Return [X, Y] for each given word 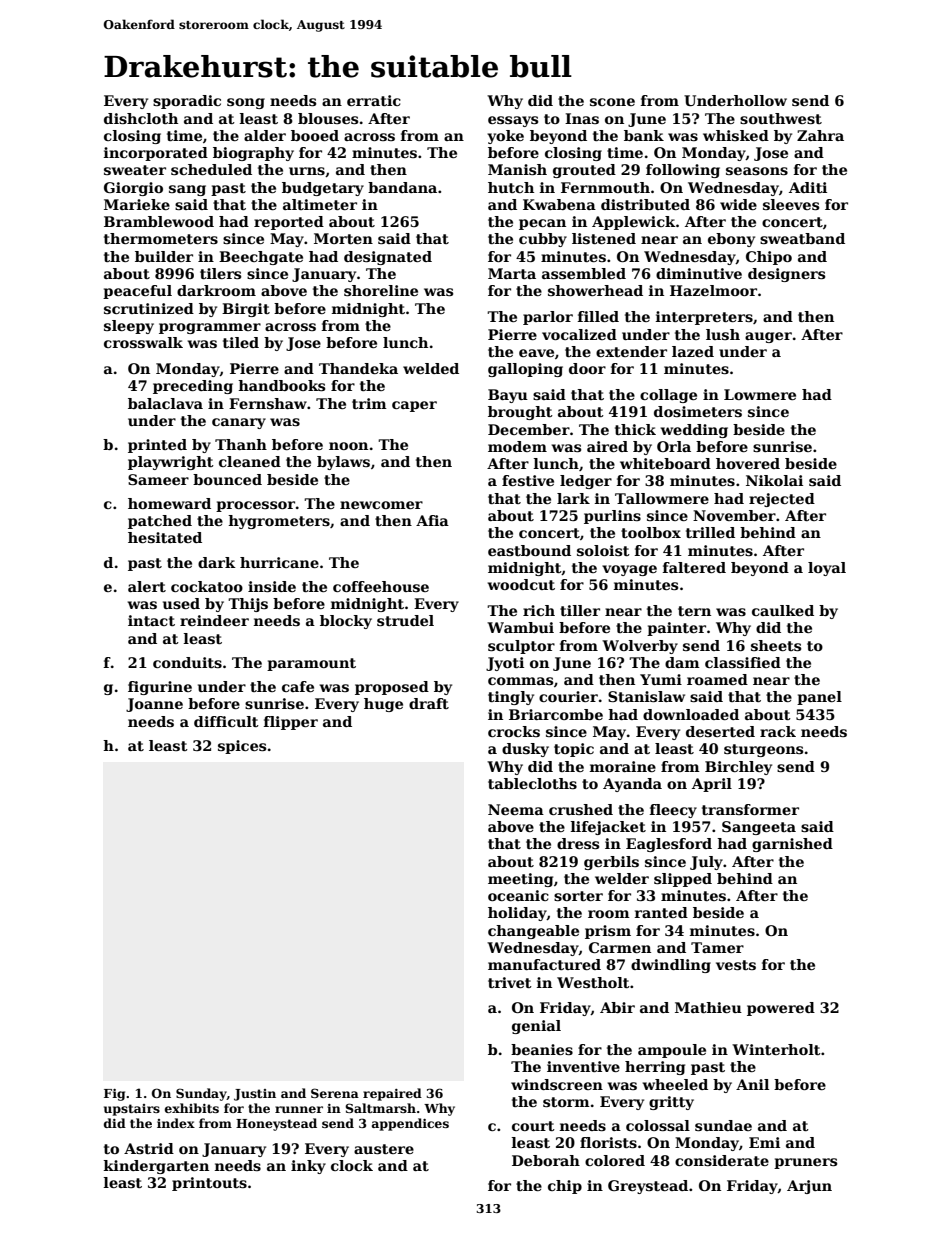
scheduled [211, 169]
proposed [392, 688]
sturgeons [763, 750]
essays [513, 121]
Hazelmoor [713, 290]
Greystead [648, 1187]
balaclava [165, 403]
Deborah [546, 1160]
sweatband [802, 238]
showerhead [595, 290]
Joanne [154, 705]
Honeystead [276, 1124]
